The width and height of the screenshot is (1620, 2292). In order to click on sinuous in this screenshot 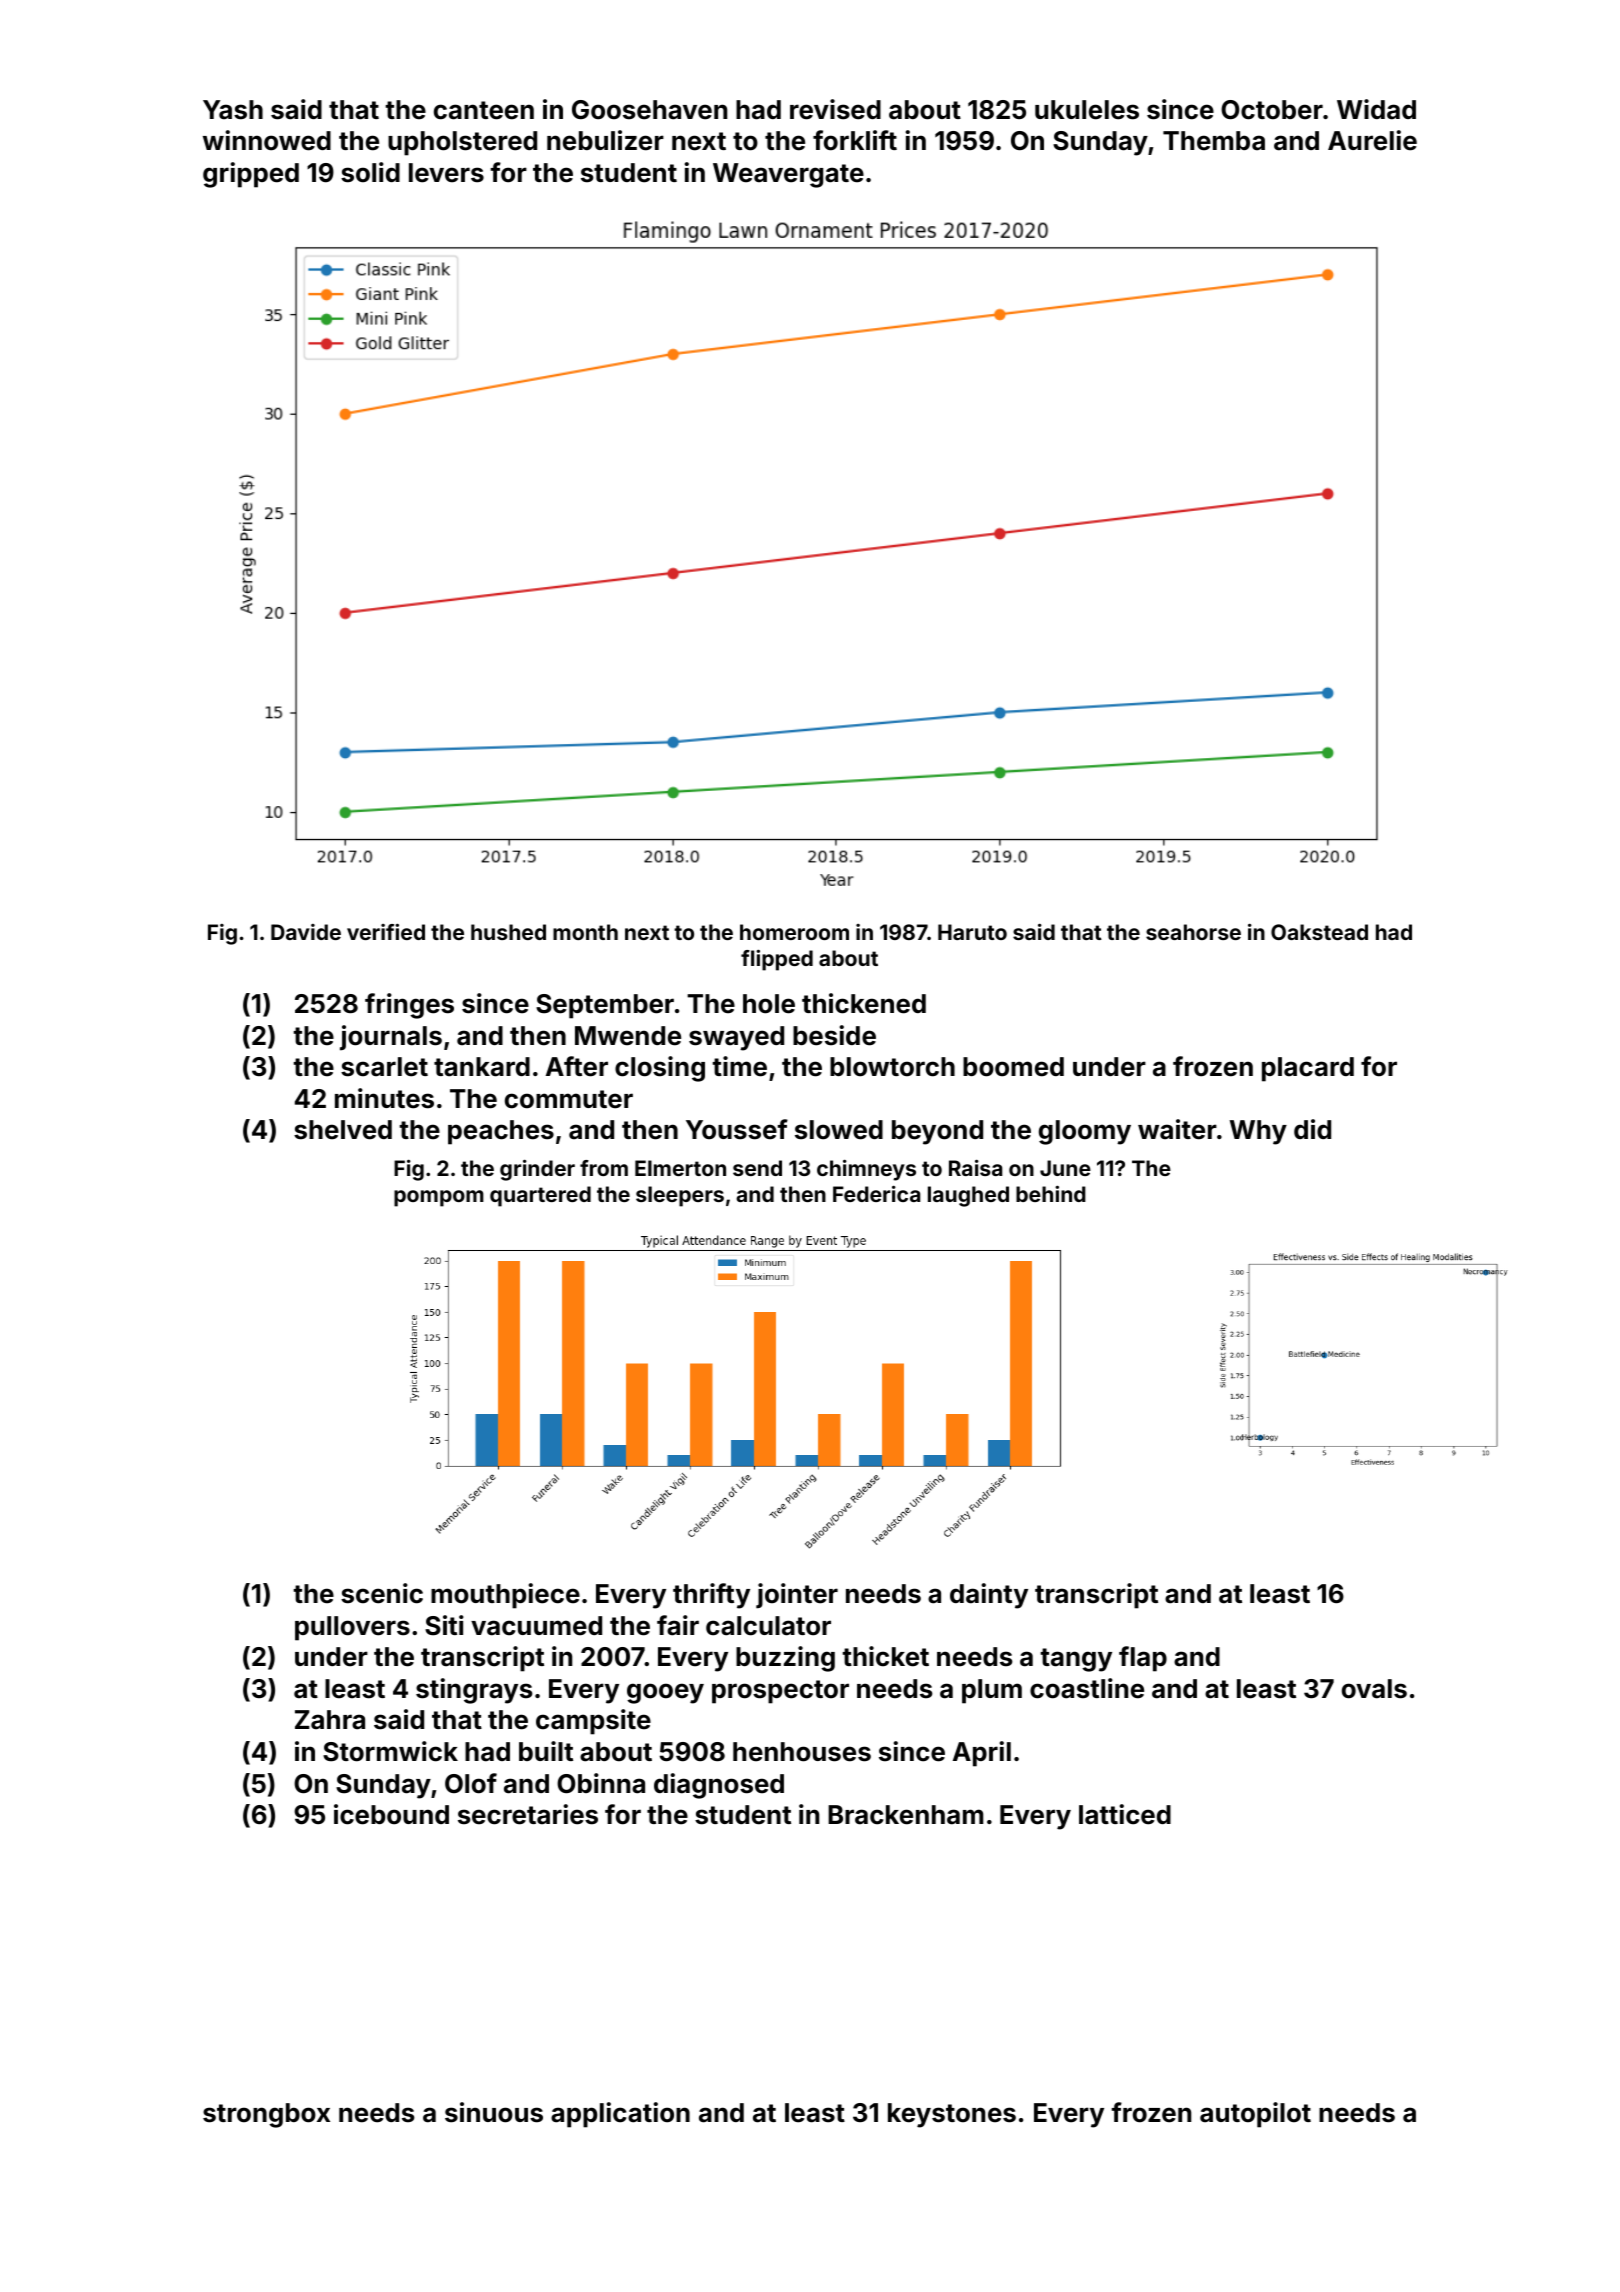, I will do `click(494, 2112)`.
